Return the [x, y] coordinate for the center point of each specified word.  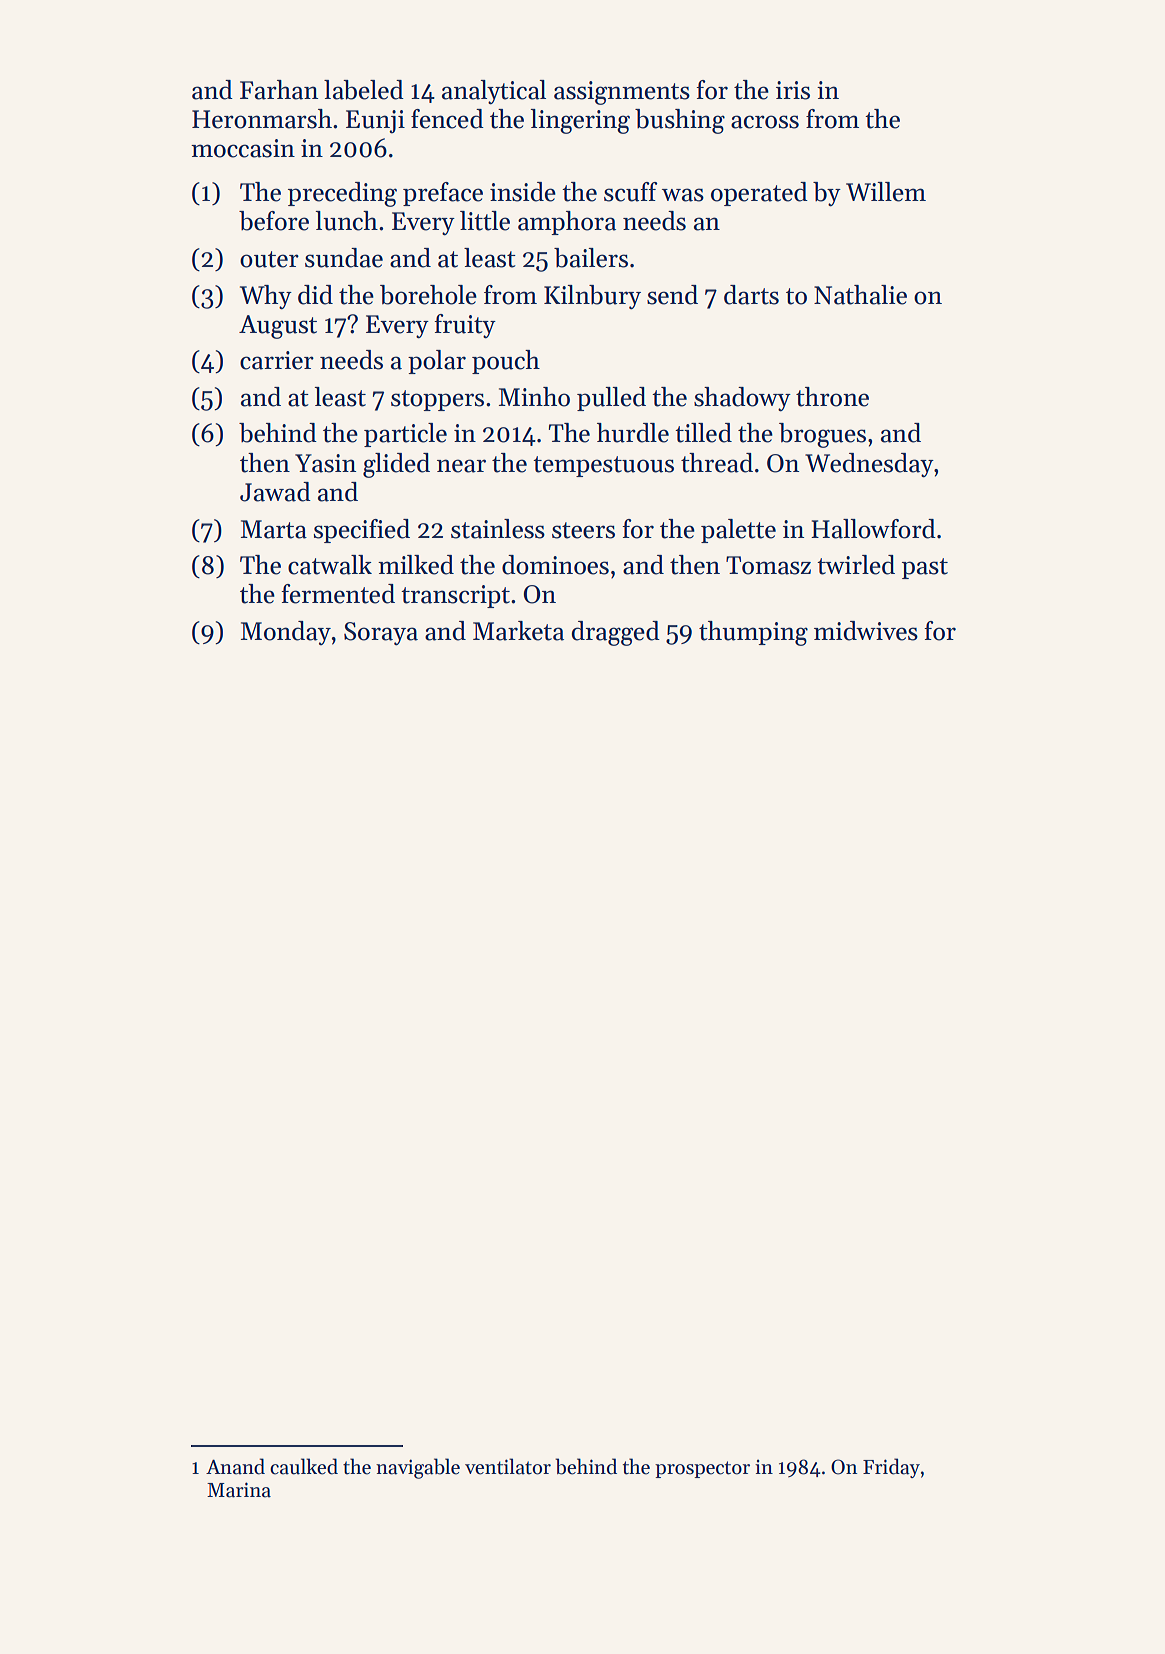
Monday [286, 633]
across [765, 122]
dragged [616, 633]
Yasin [325, 463]
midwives [866, 631]
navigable [418, 1468]
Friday [891, 1468]
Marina [239, 1490]
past [925, 568]
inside [523, 192]
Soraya [381, 633]
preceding [342, 194]
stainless [498, 529]
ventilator [508, 1466]
